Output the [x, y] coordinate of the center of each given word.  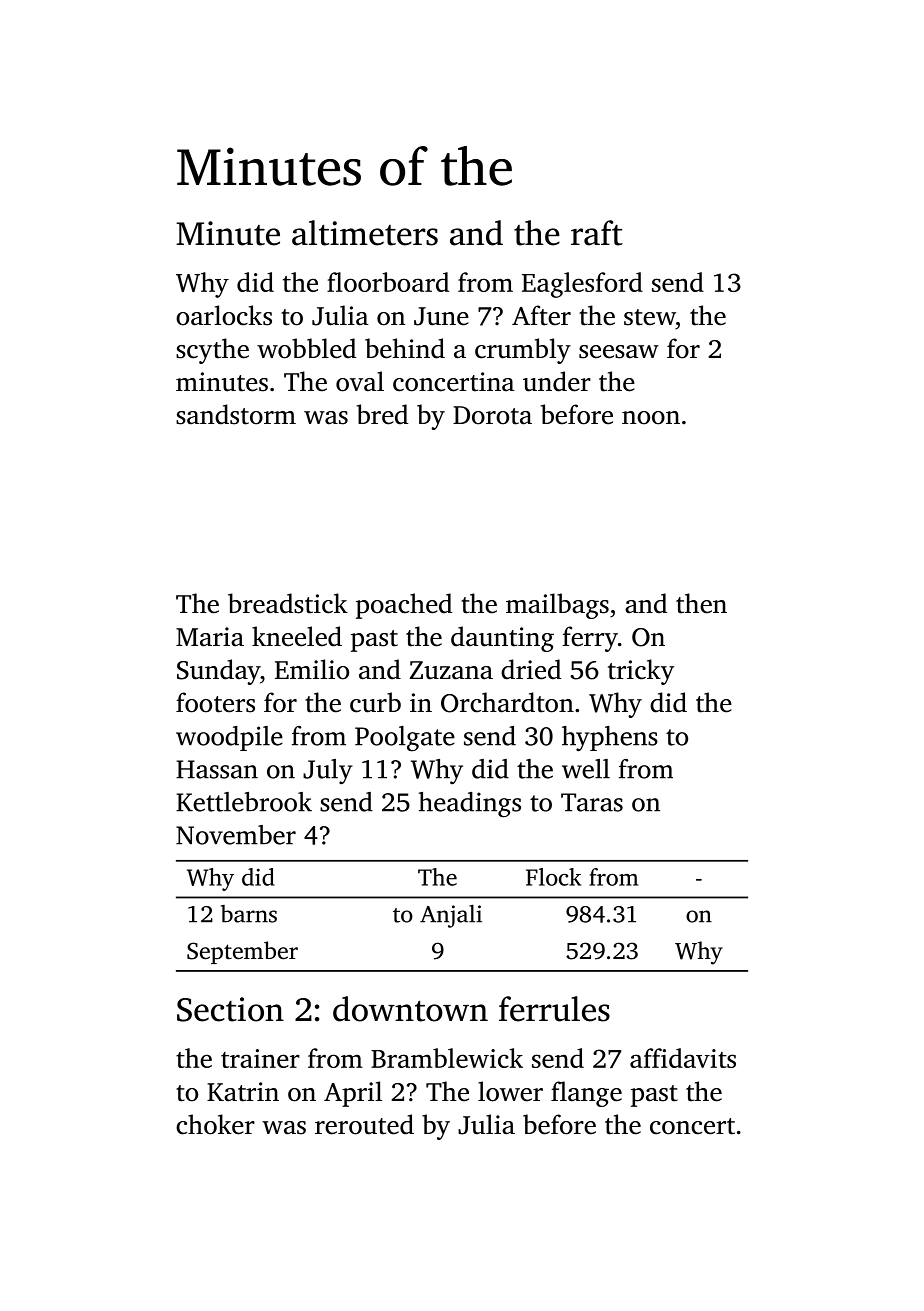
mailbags [557, 606]
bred [382, 414]
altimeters [365, 233]
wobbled [306, 348]
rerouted [364, 1124]
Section [230, 1009]
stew [650, 317]
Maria [210, 637]
